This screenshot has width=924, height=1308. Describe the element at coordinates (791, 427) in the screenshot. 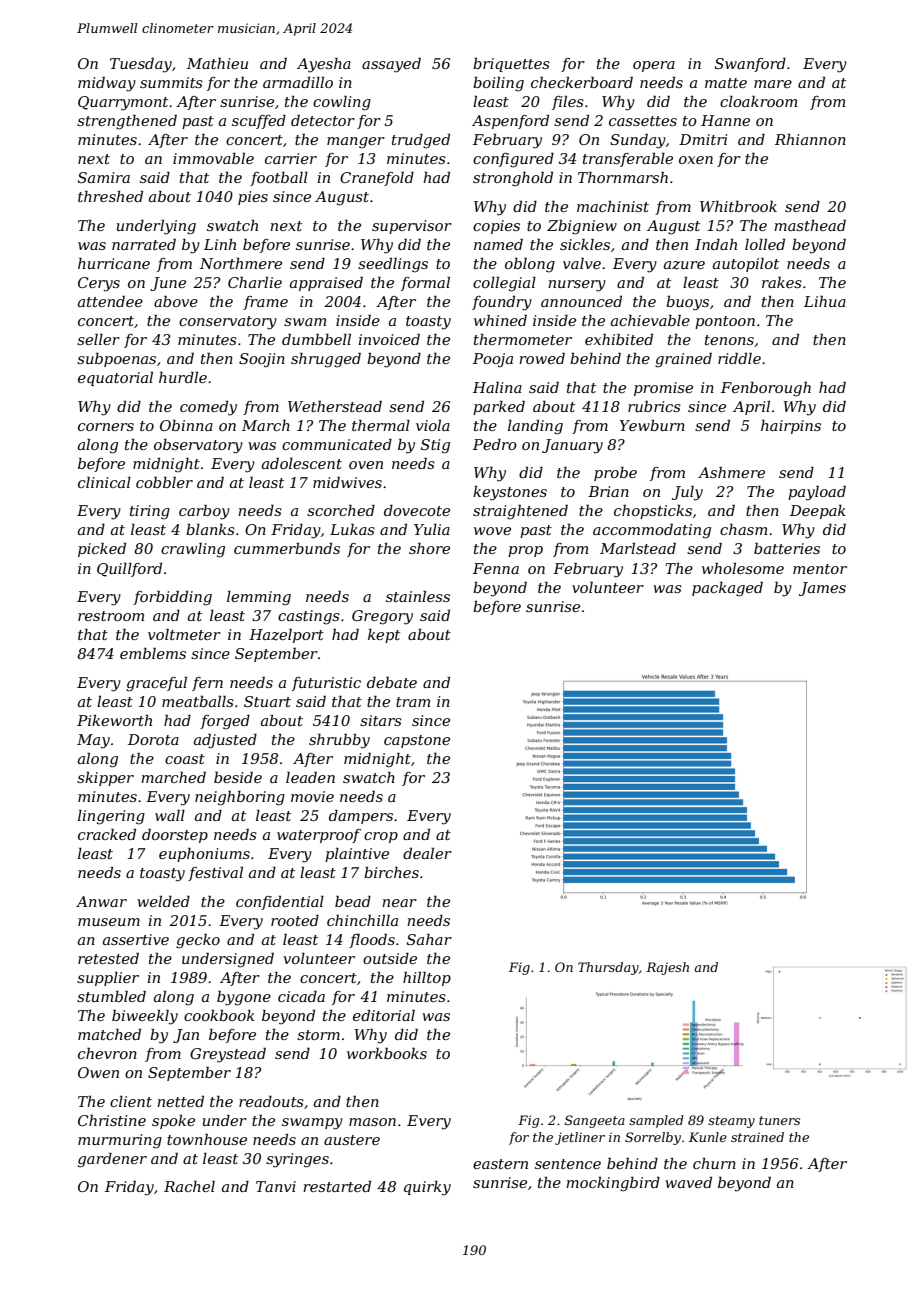

I see `hairpins` at that location.
